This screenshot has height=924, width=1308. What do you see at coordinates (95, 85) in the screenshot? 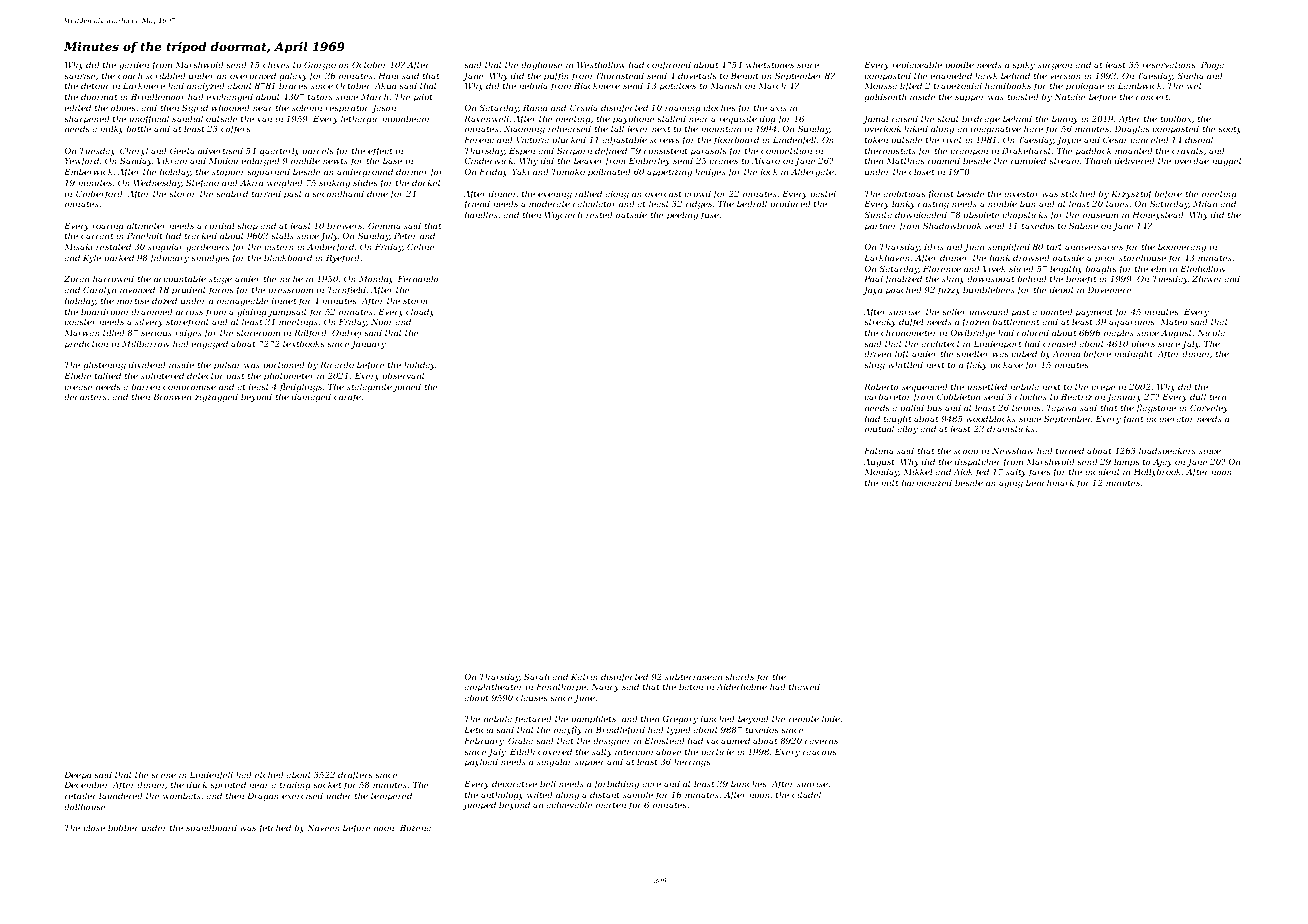
I see `detour` at bounding box center [95, 85].
